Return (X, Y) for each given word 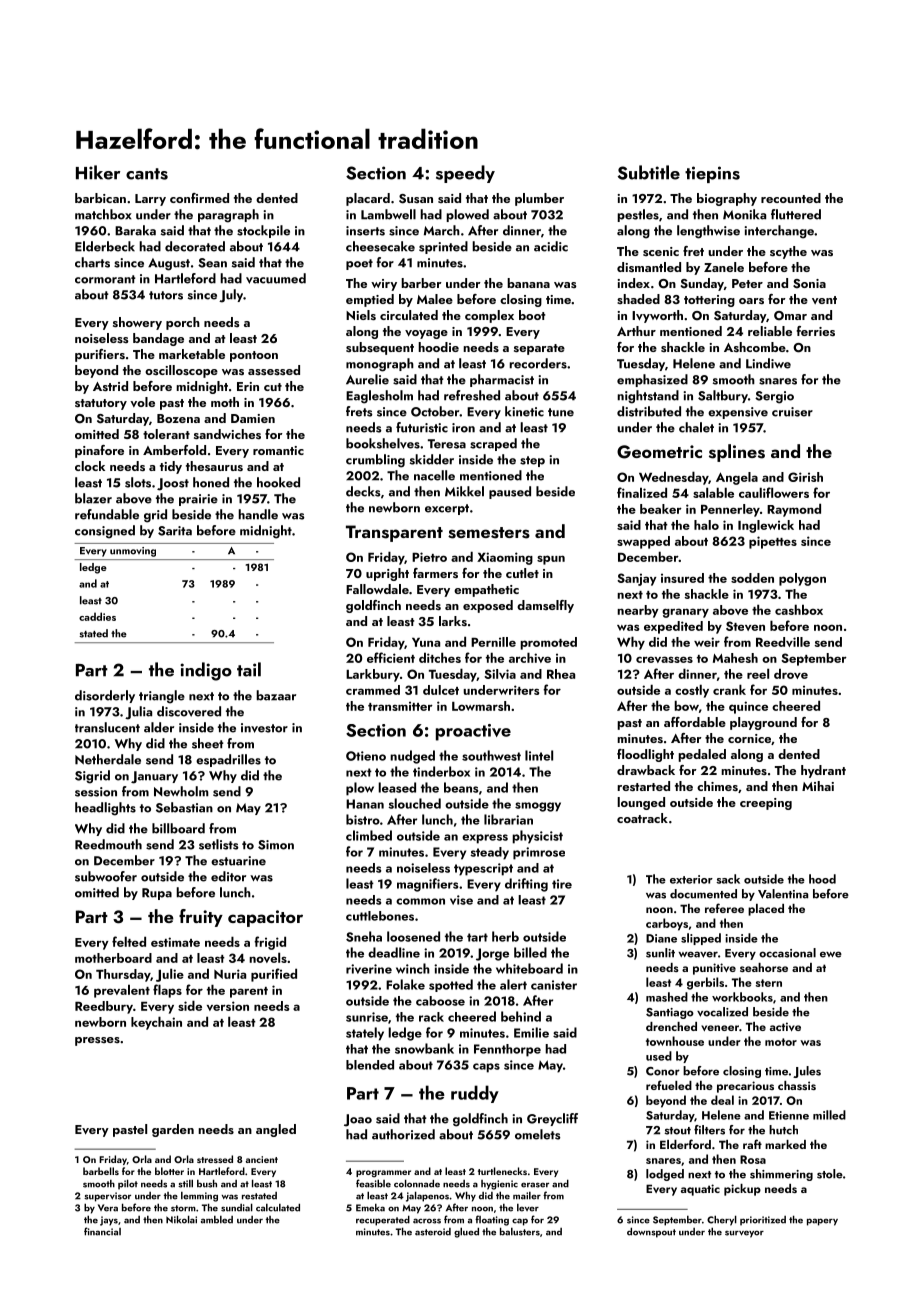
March (442, 230)
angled (276, 1130)
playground (763, 723)
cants (147, 174)
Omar (790, 316)
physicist (537, 837)
